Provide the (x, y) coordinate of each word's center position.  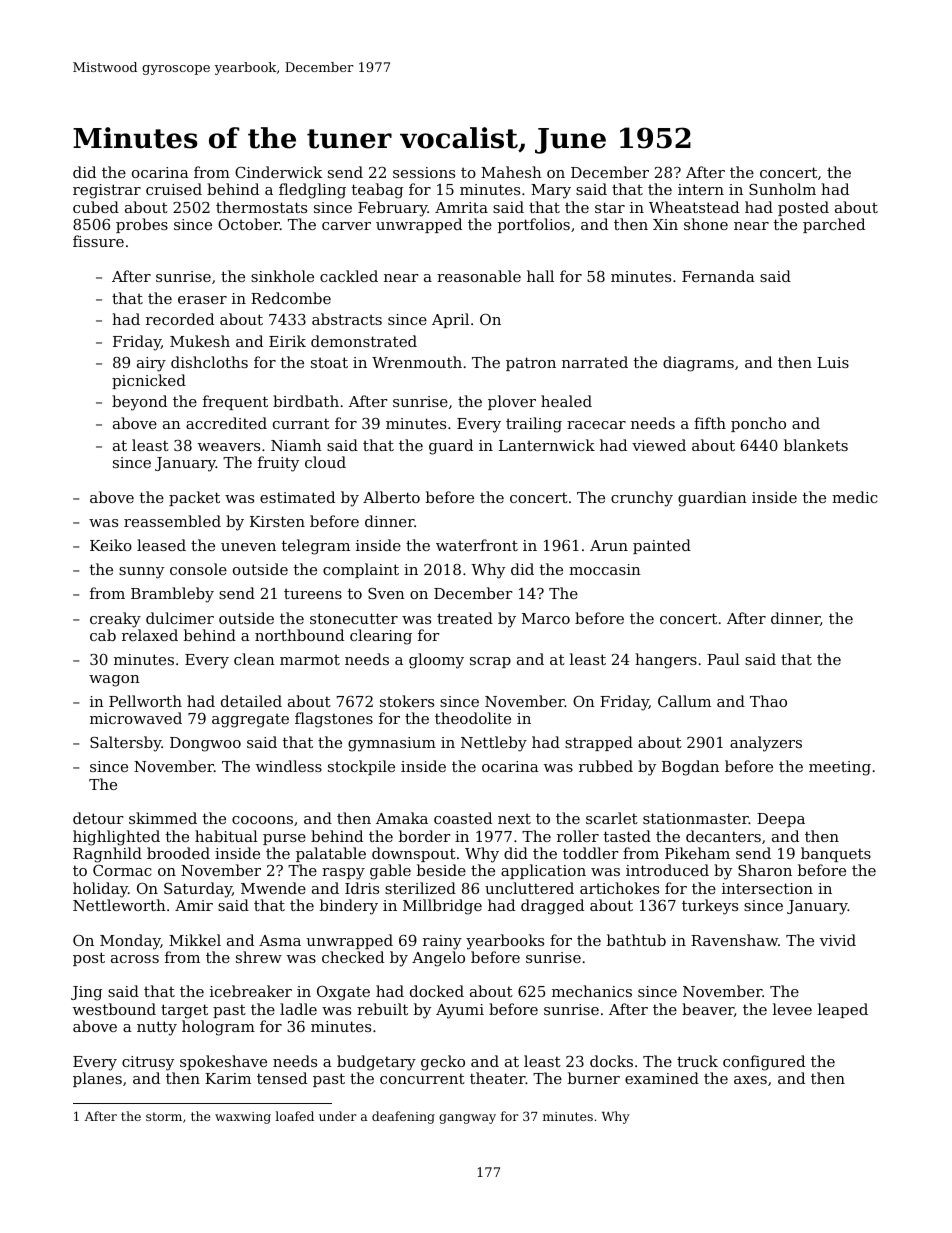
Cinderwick (278, 172)
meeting (840, 768)
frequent (235, 402)
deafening (403, 1117)
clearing (381, 637)
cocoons (262, 820)
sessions (424, 172)
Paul (723, 659)
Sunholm (782, 189)
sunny (141, 573)
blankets (816, 445)
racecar (596, 425)
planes (97, 1079)
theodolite (473, 718)
